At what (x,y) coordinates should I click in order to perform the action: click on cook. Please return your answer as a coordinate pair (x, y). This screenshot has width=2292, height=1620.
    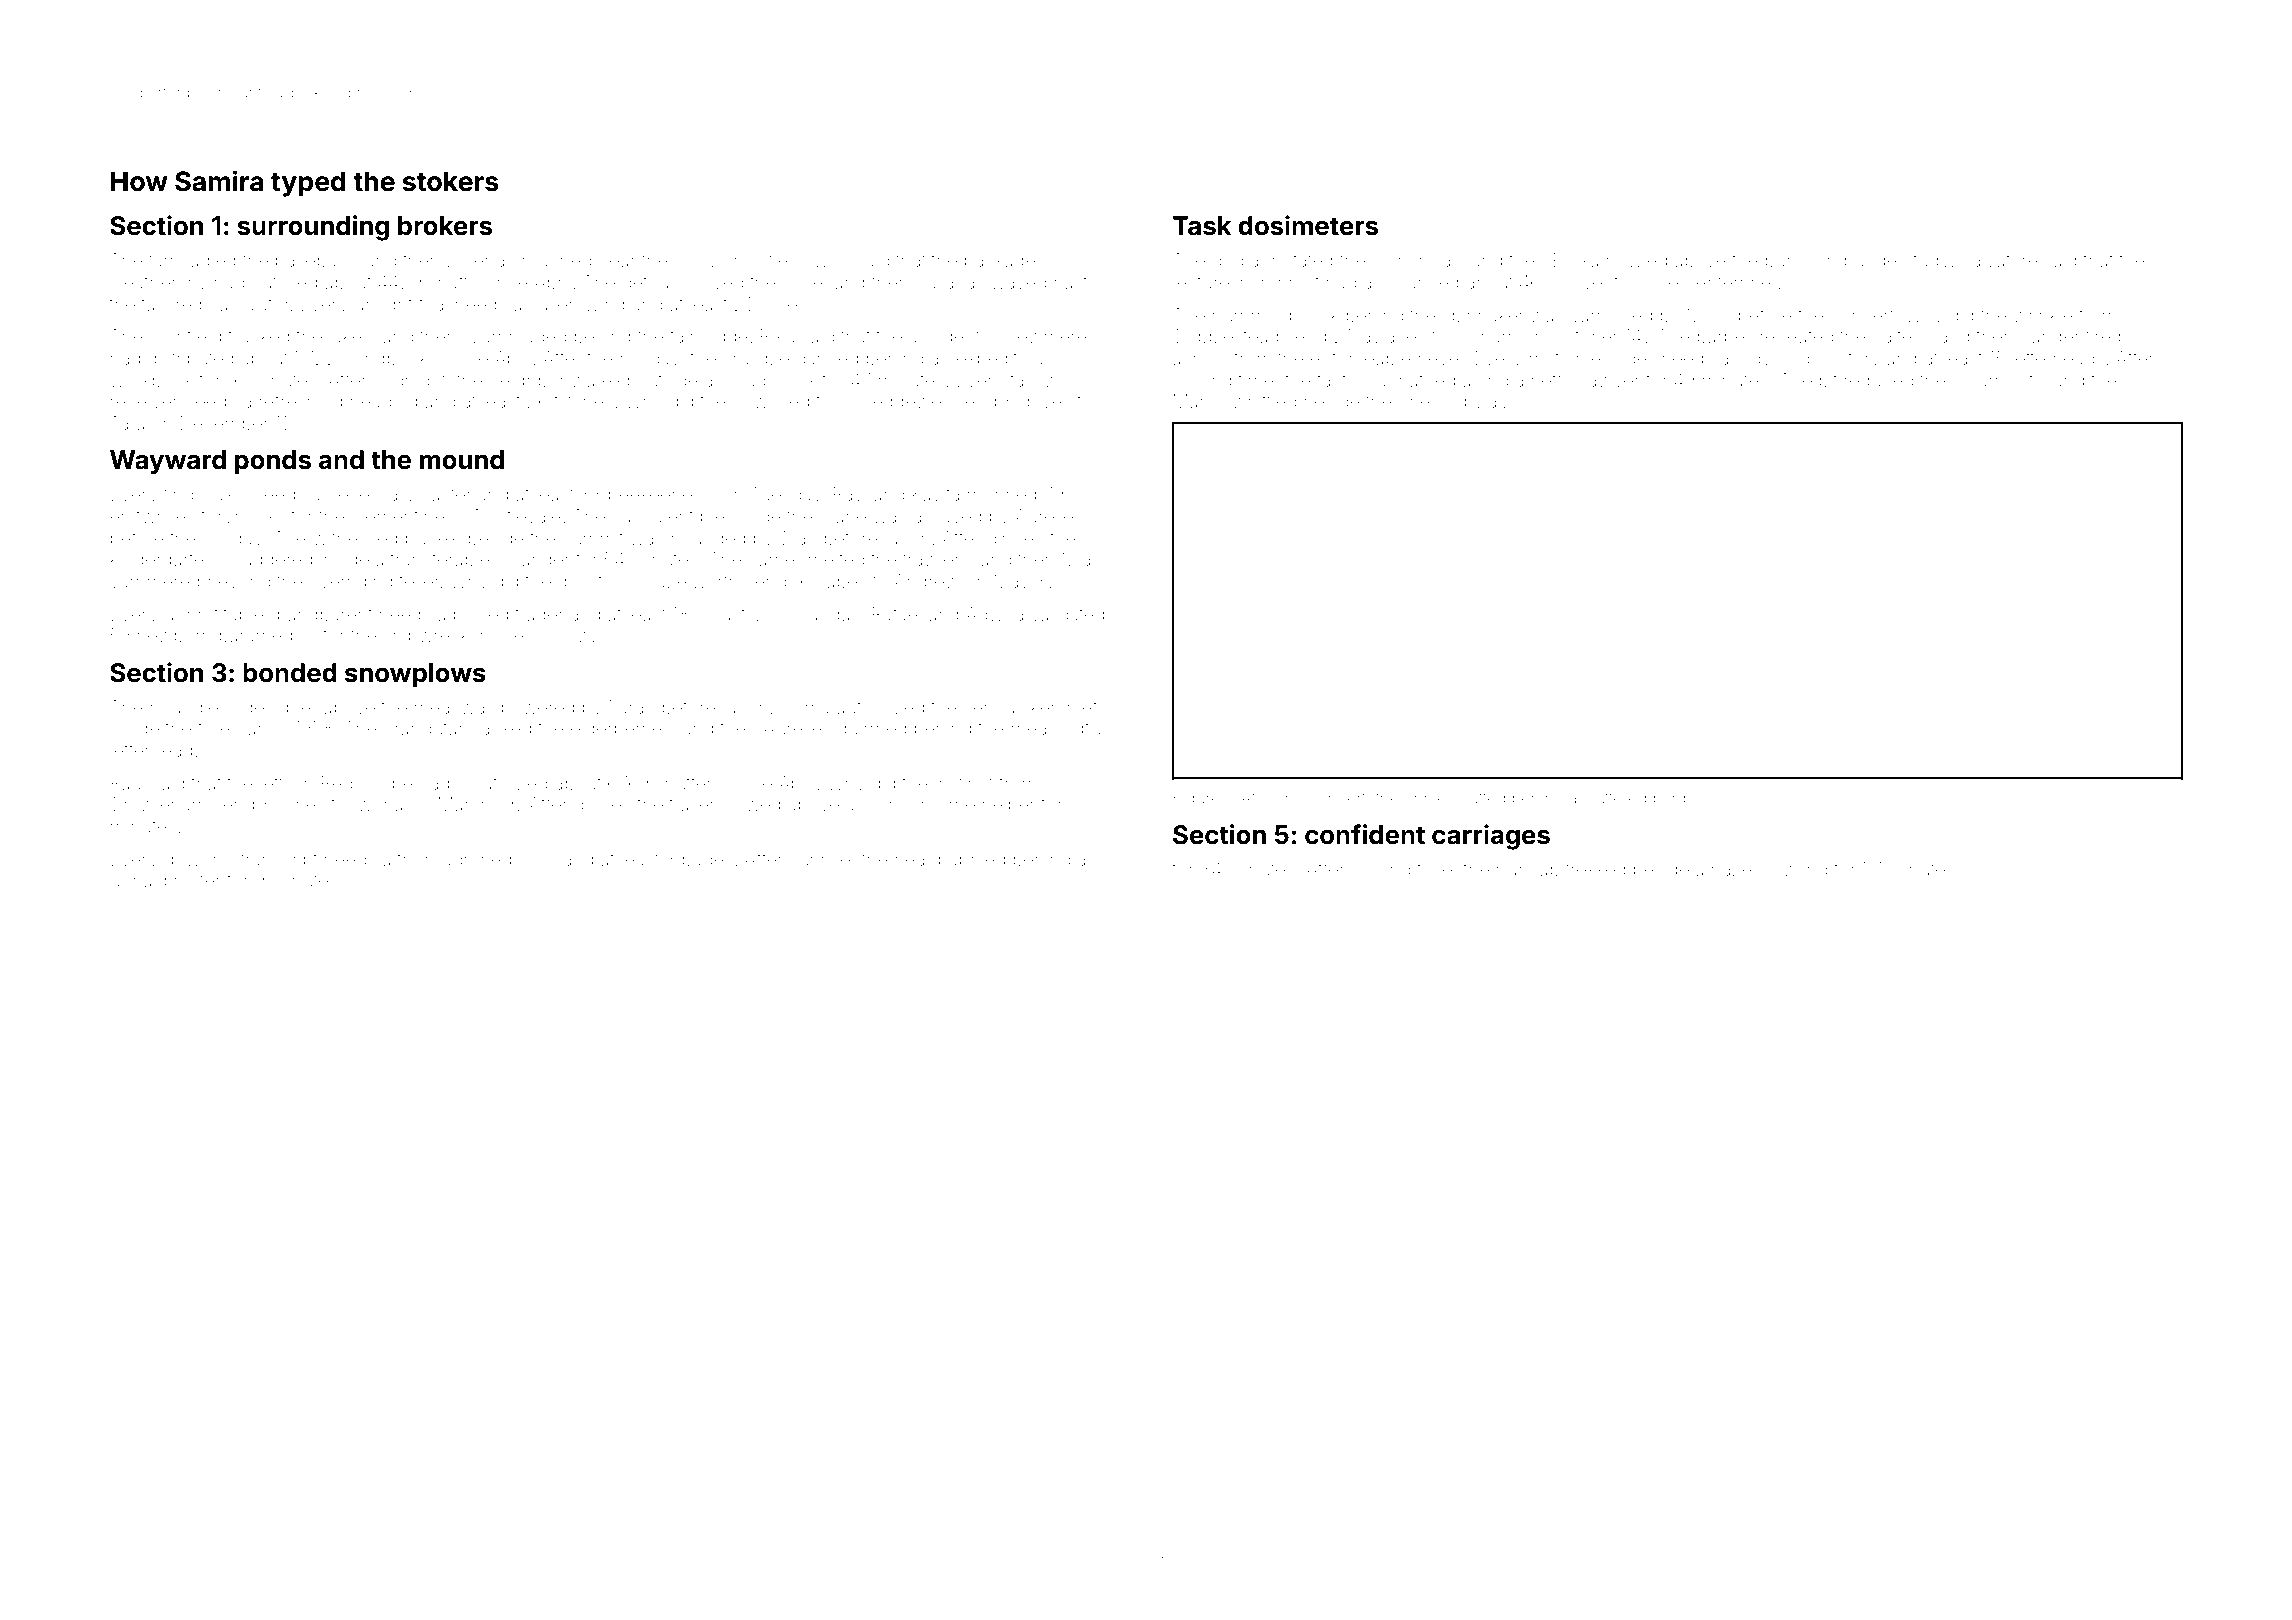
    Looking at the image, I should click on (1319, 315).
